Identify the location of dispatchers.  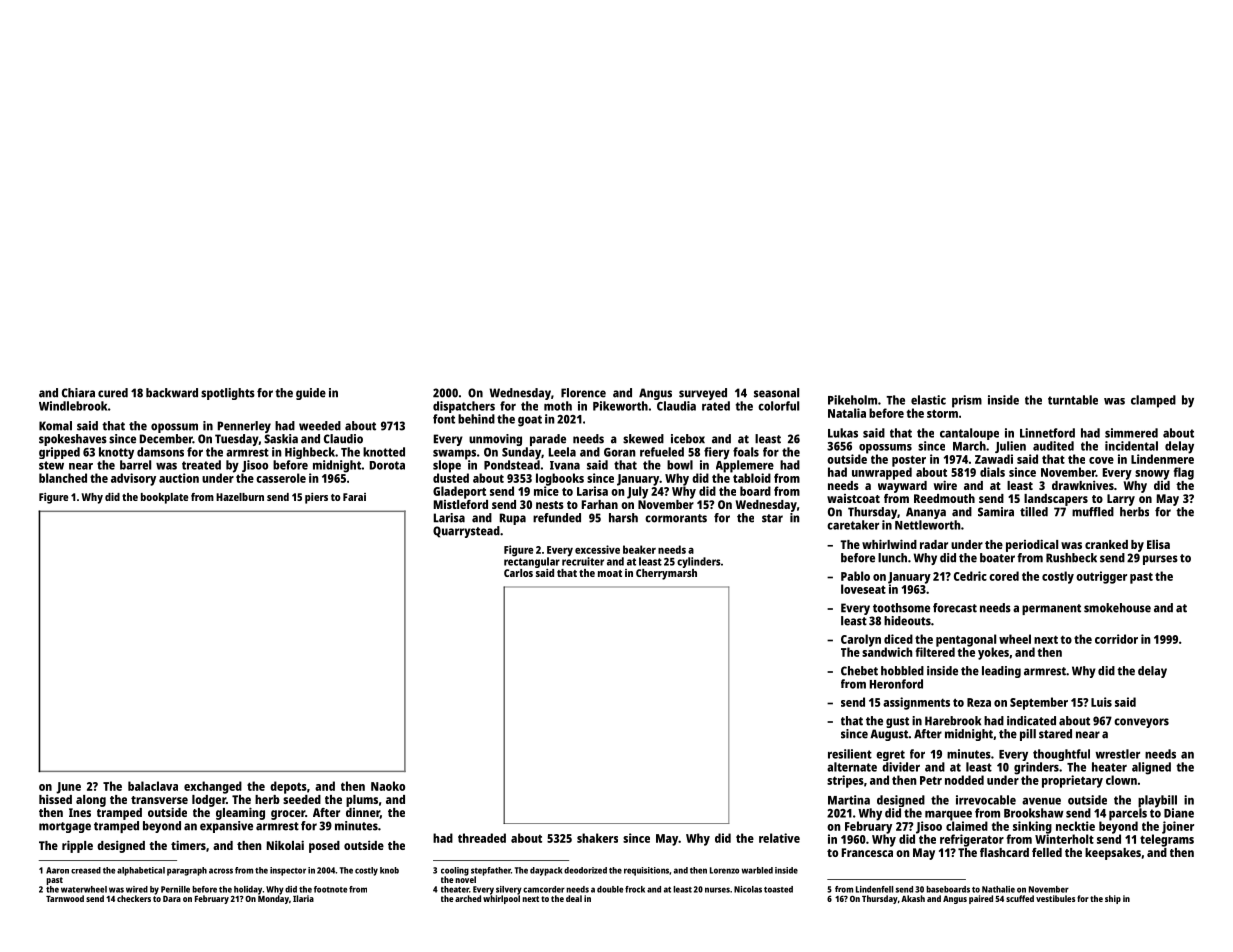
(464, 407).
